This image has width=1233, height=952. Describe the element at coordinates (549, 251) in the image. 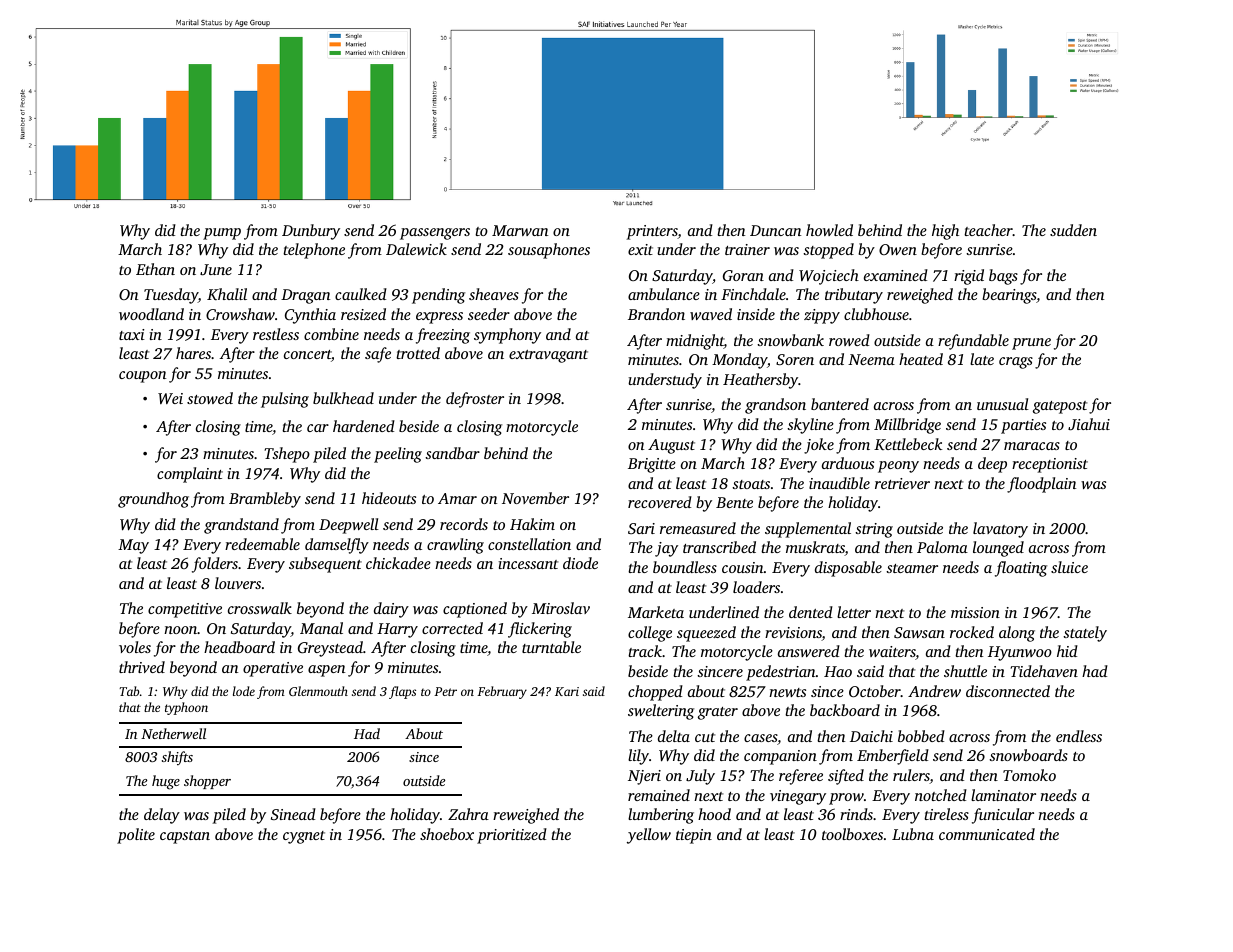

I see `sousaphones` at that location.
